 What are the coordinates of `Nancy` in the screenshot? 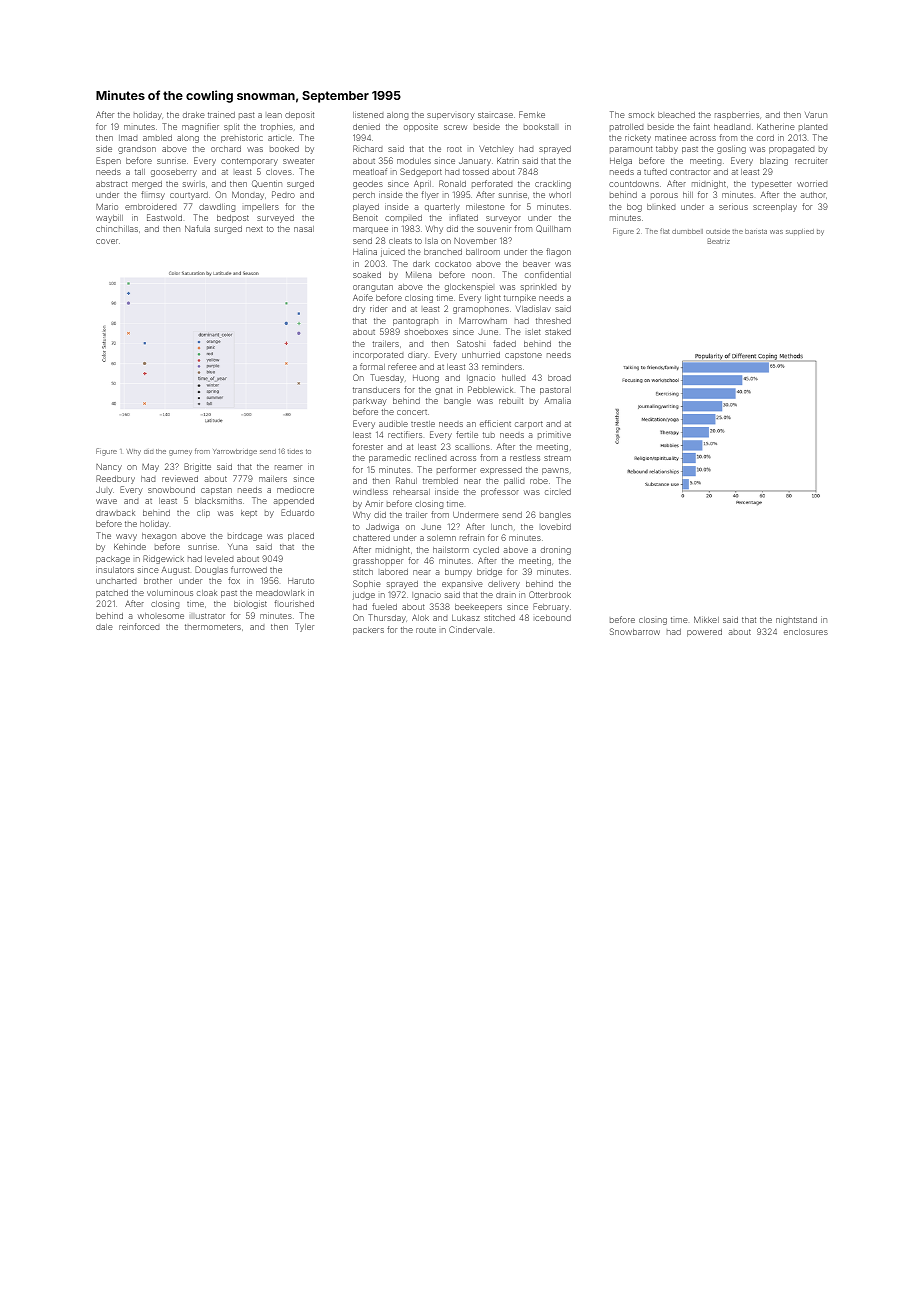 It's located at (109, 468).
